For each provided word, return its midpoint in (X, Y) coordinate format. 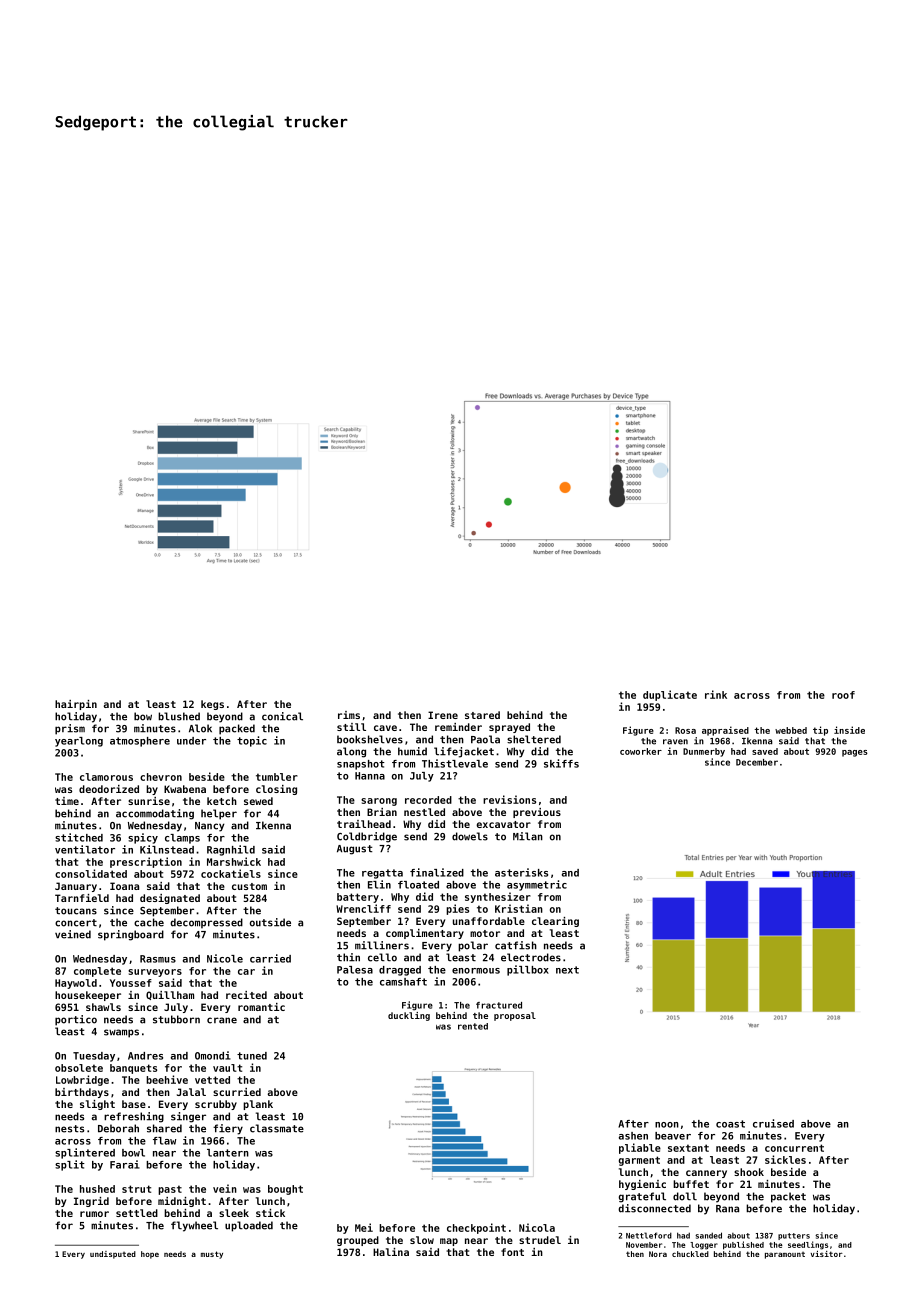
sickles (785, 1159)
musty (212, 1255)
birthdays (82, 1093)
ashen (633, 1136)
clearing (555, 922)
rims (349, 715)
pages (855, 753)
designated (170, 899)
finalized (437, 872)
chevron (161, 777)
